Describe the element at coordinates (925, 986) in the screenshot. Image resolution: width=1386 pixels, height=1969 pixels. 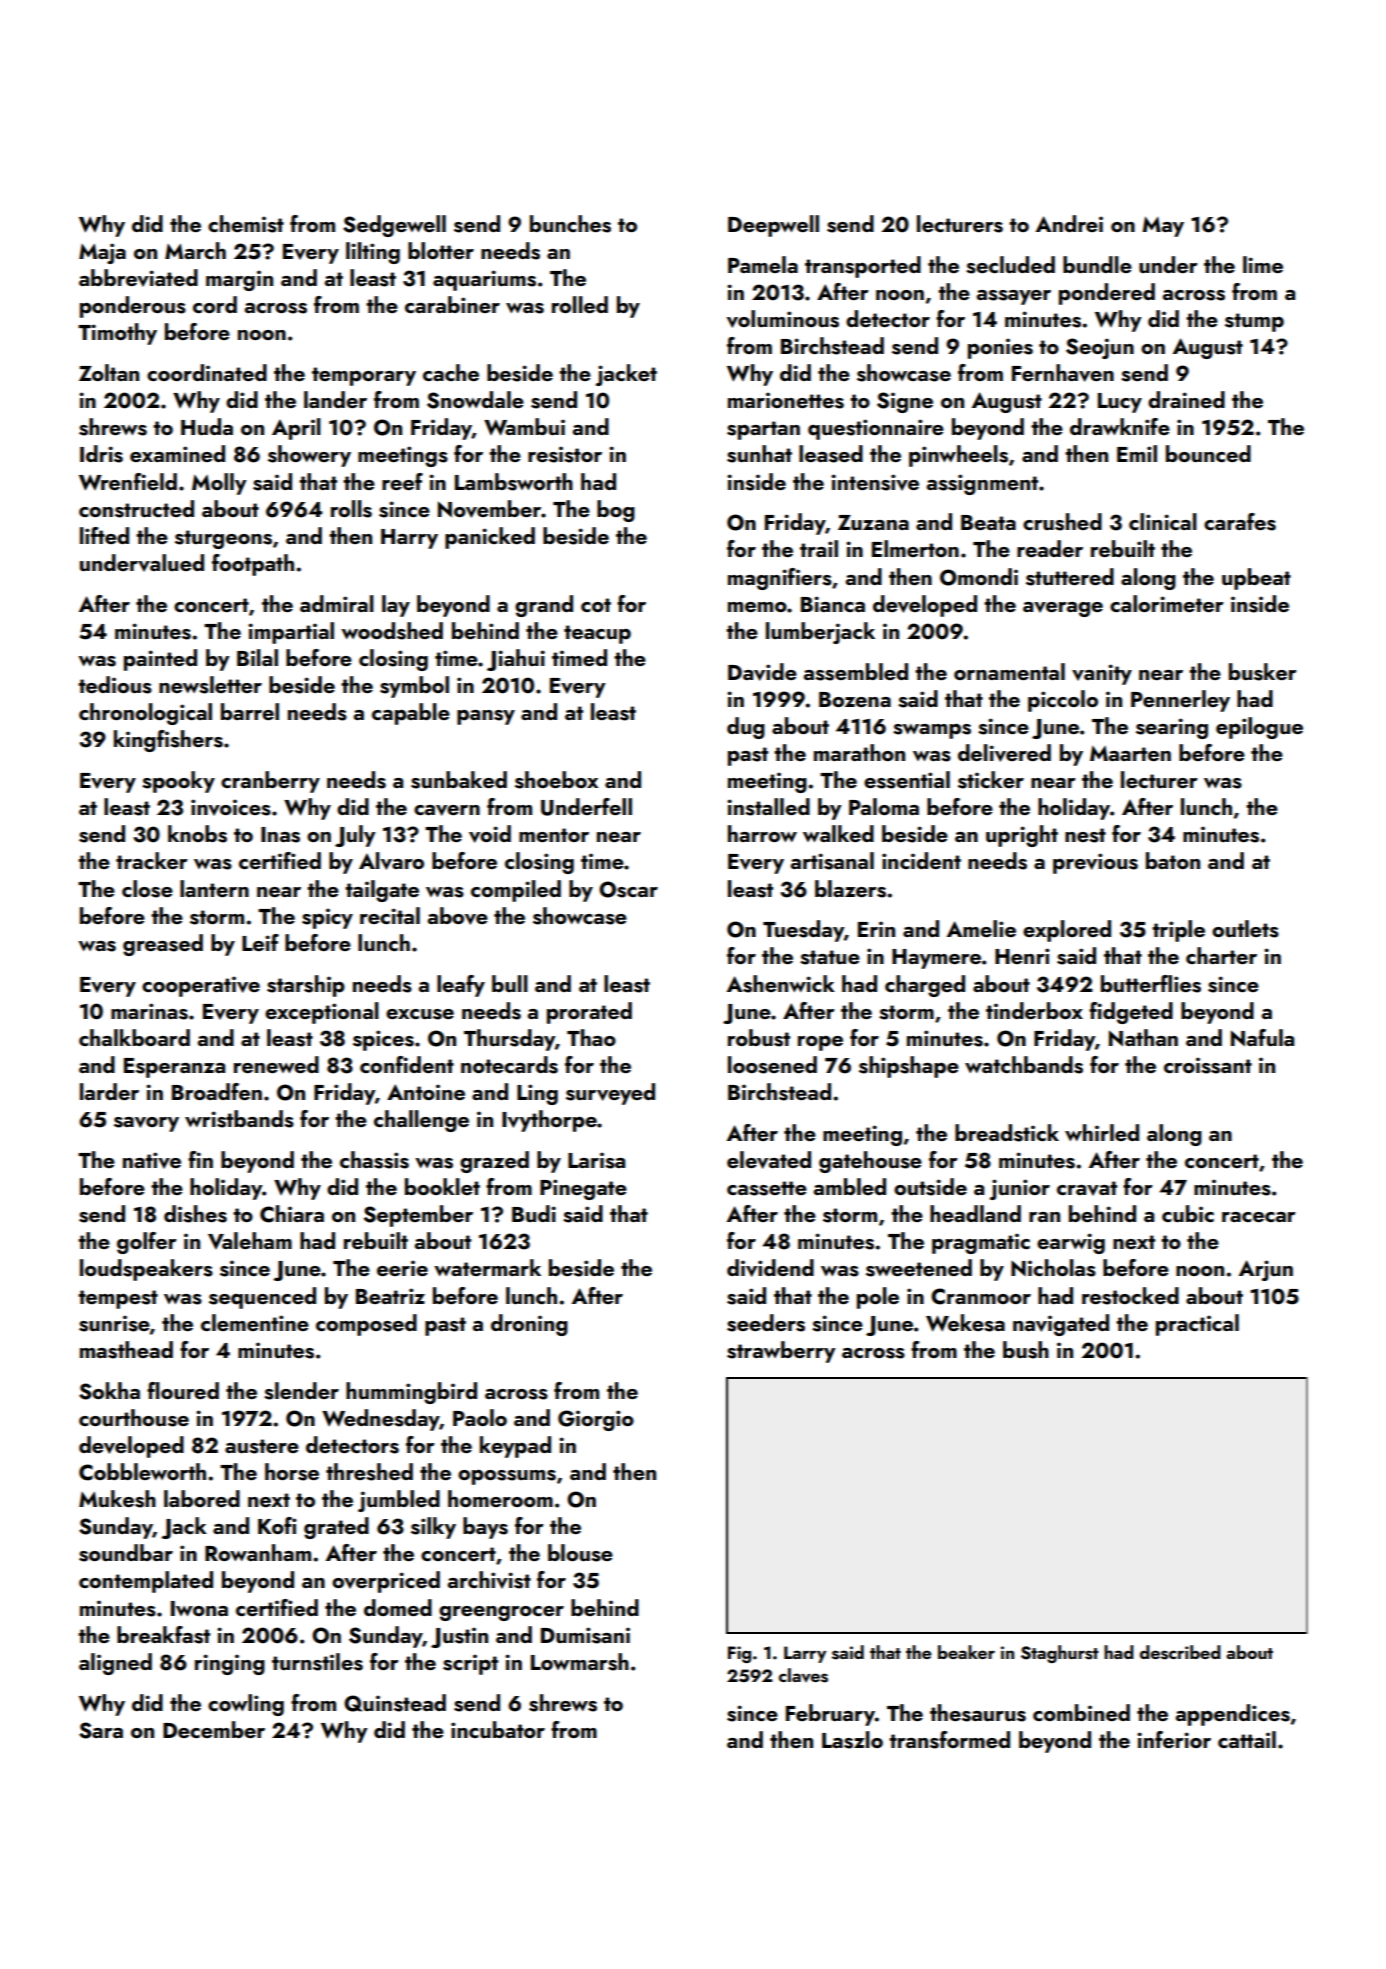
I see `charged` at that location.
